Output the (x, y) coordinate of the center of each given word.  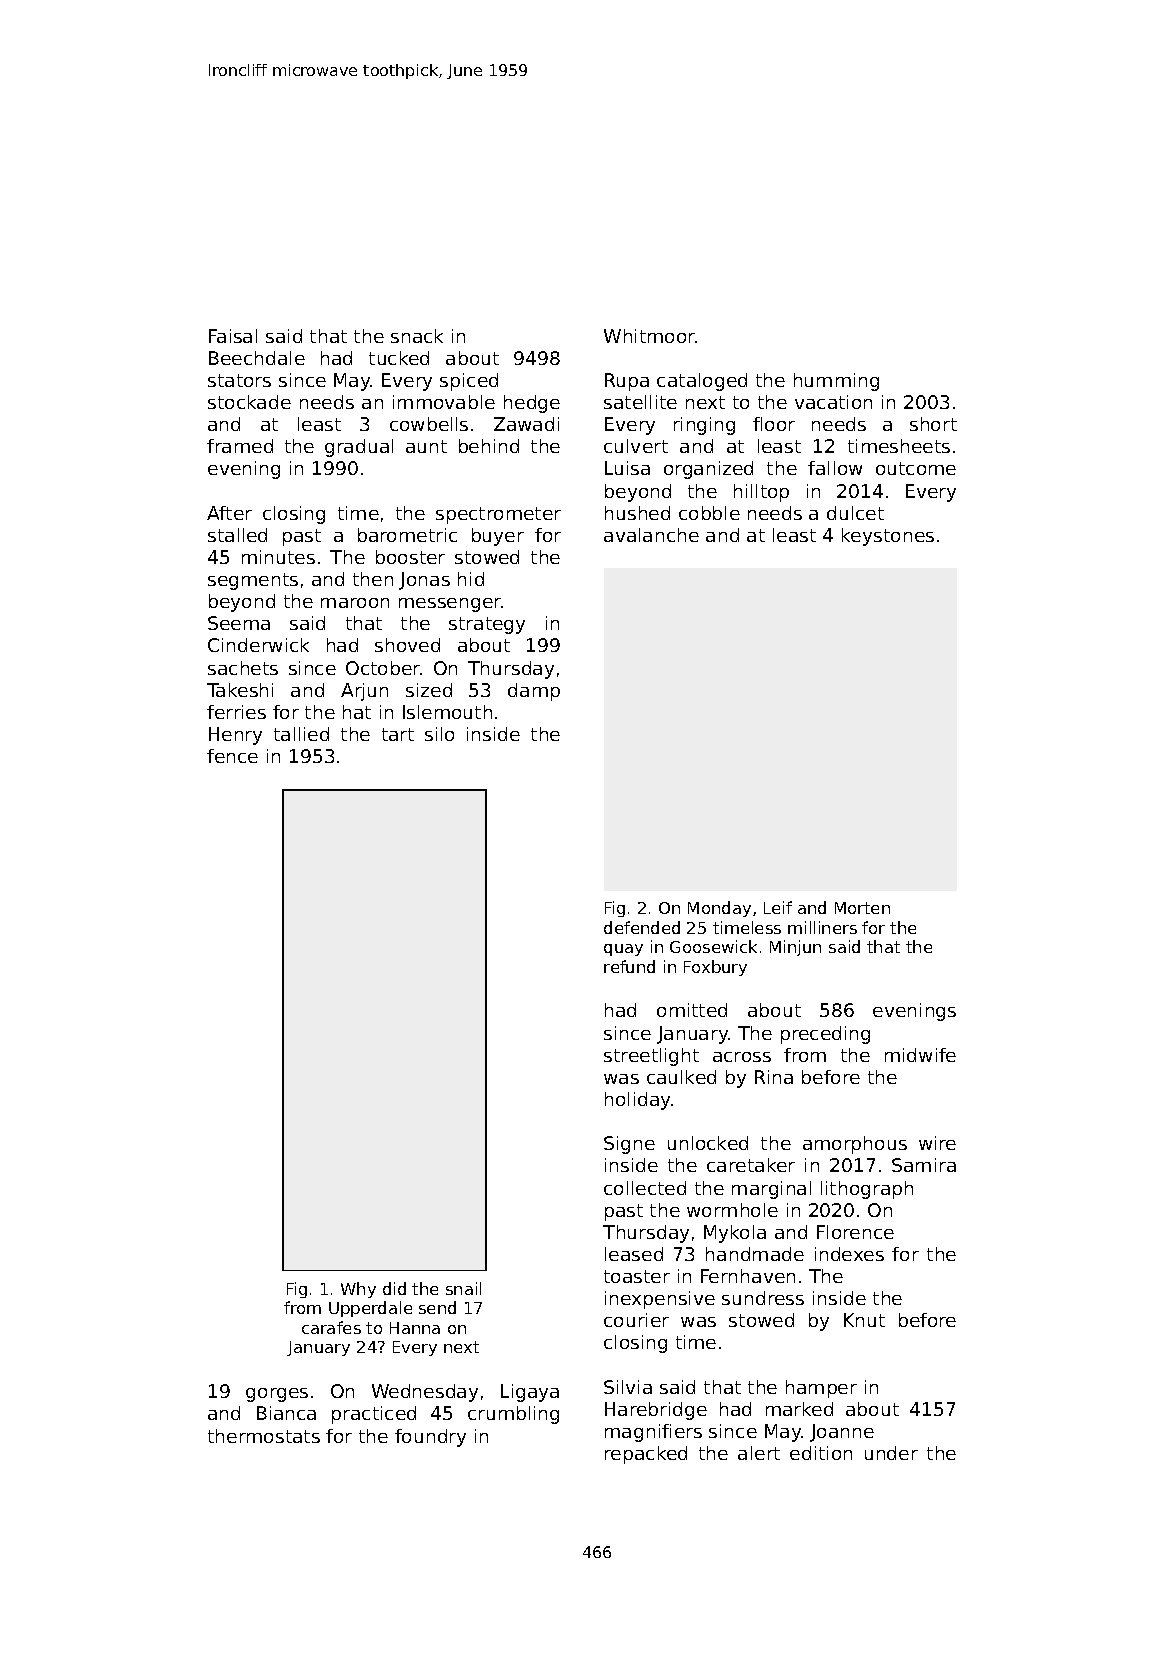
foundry (430, 1438)
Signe (629, 1145)
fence (232, 756)
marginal (771, 1190)
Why (358, 1290)
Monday (719, 909)
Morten (862, 908)
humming (836, 382)
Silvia (628, 1387)
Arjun (364, 692)
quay (623, 950)
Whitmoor (650, 336)
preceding (825, 1035)
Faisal (233, 336)
